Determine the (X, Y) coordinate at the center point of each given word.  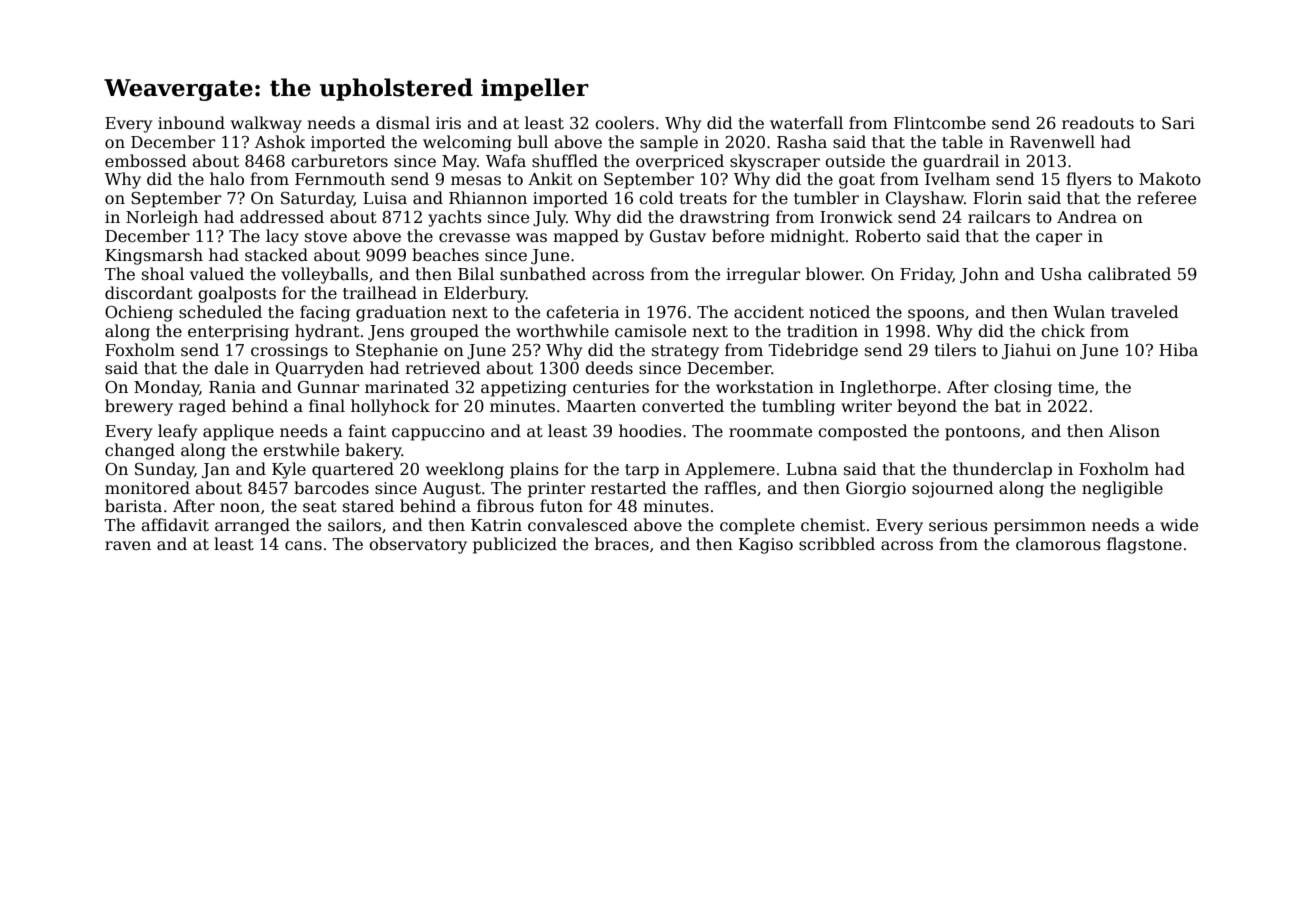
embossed (146, 161)
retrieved (443, 368)
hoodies (650, 430)
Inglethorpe (888, 388)
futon (561, 506)
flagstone (1144, 545)
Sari (1178, 123)
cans (303, 546)
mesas (476, 181)
